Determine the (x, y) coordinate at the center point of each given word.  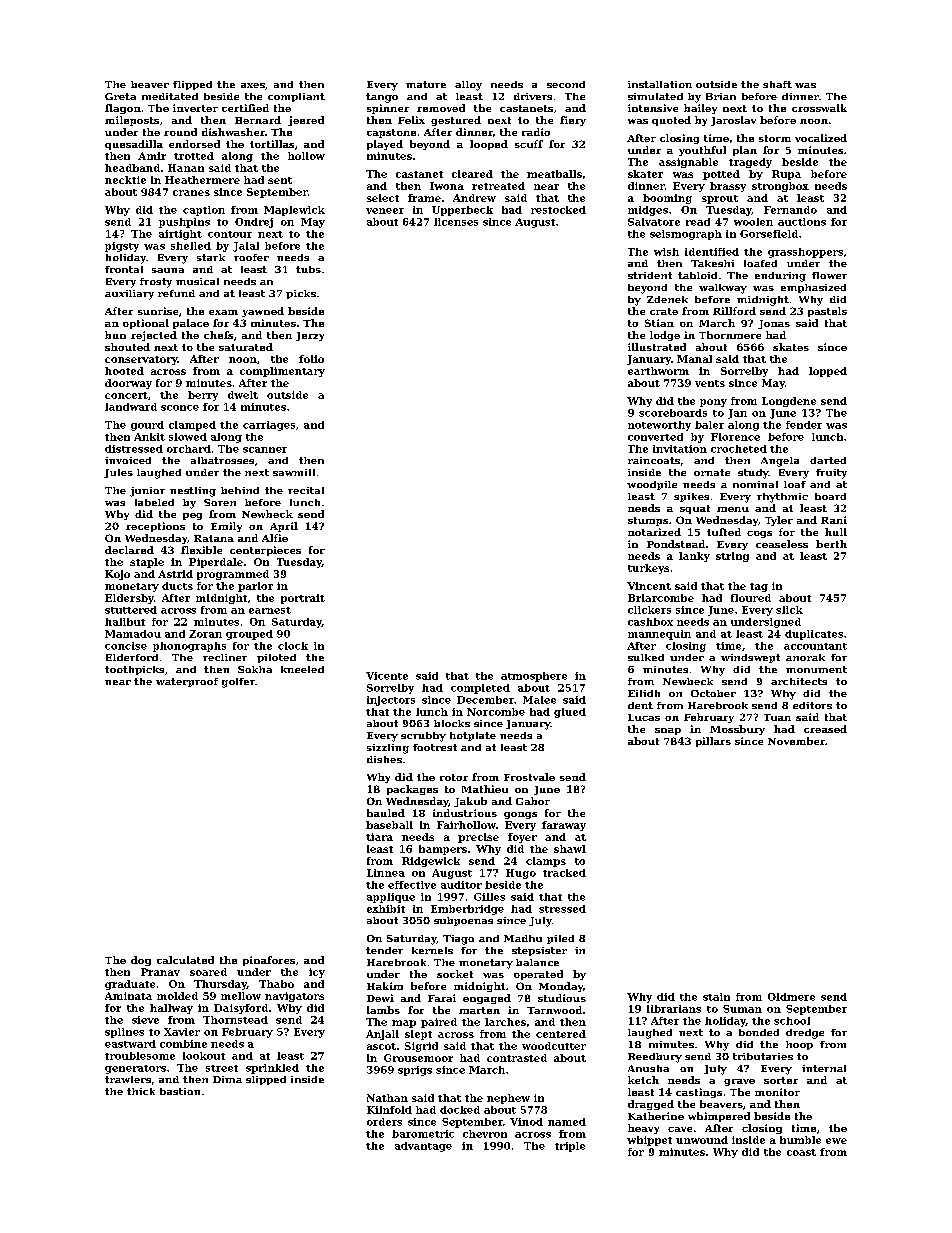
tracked (564, 873)
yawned (263, 312)
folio (311, 359)
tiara (379, 837)
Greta (120, 96)
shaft (777, 84)
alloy (468, 86)
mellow (241, 996)
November (796, 741)
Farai (442, 998)
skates (791, 347)
